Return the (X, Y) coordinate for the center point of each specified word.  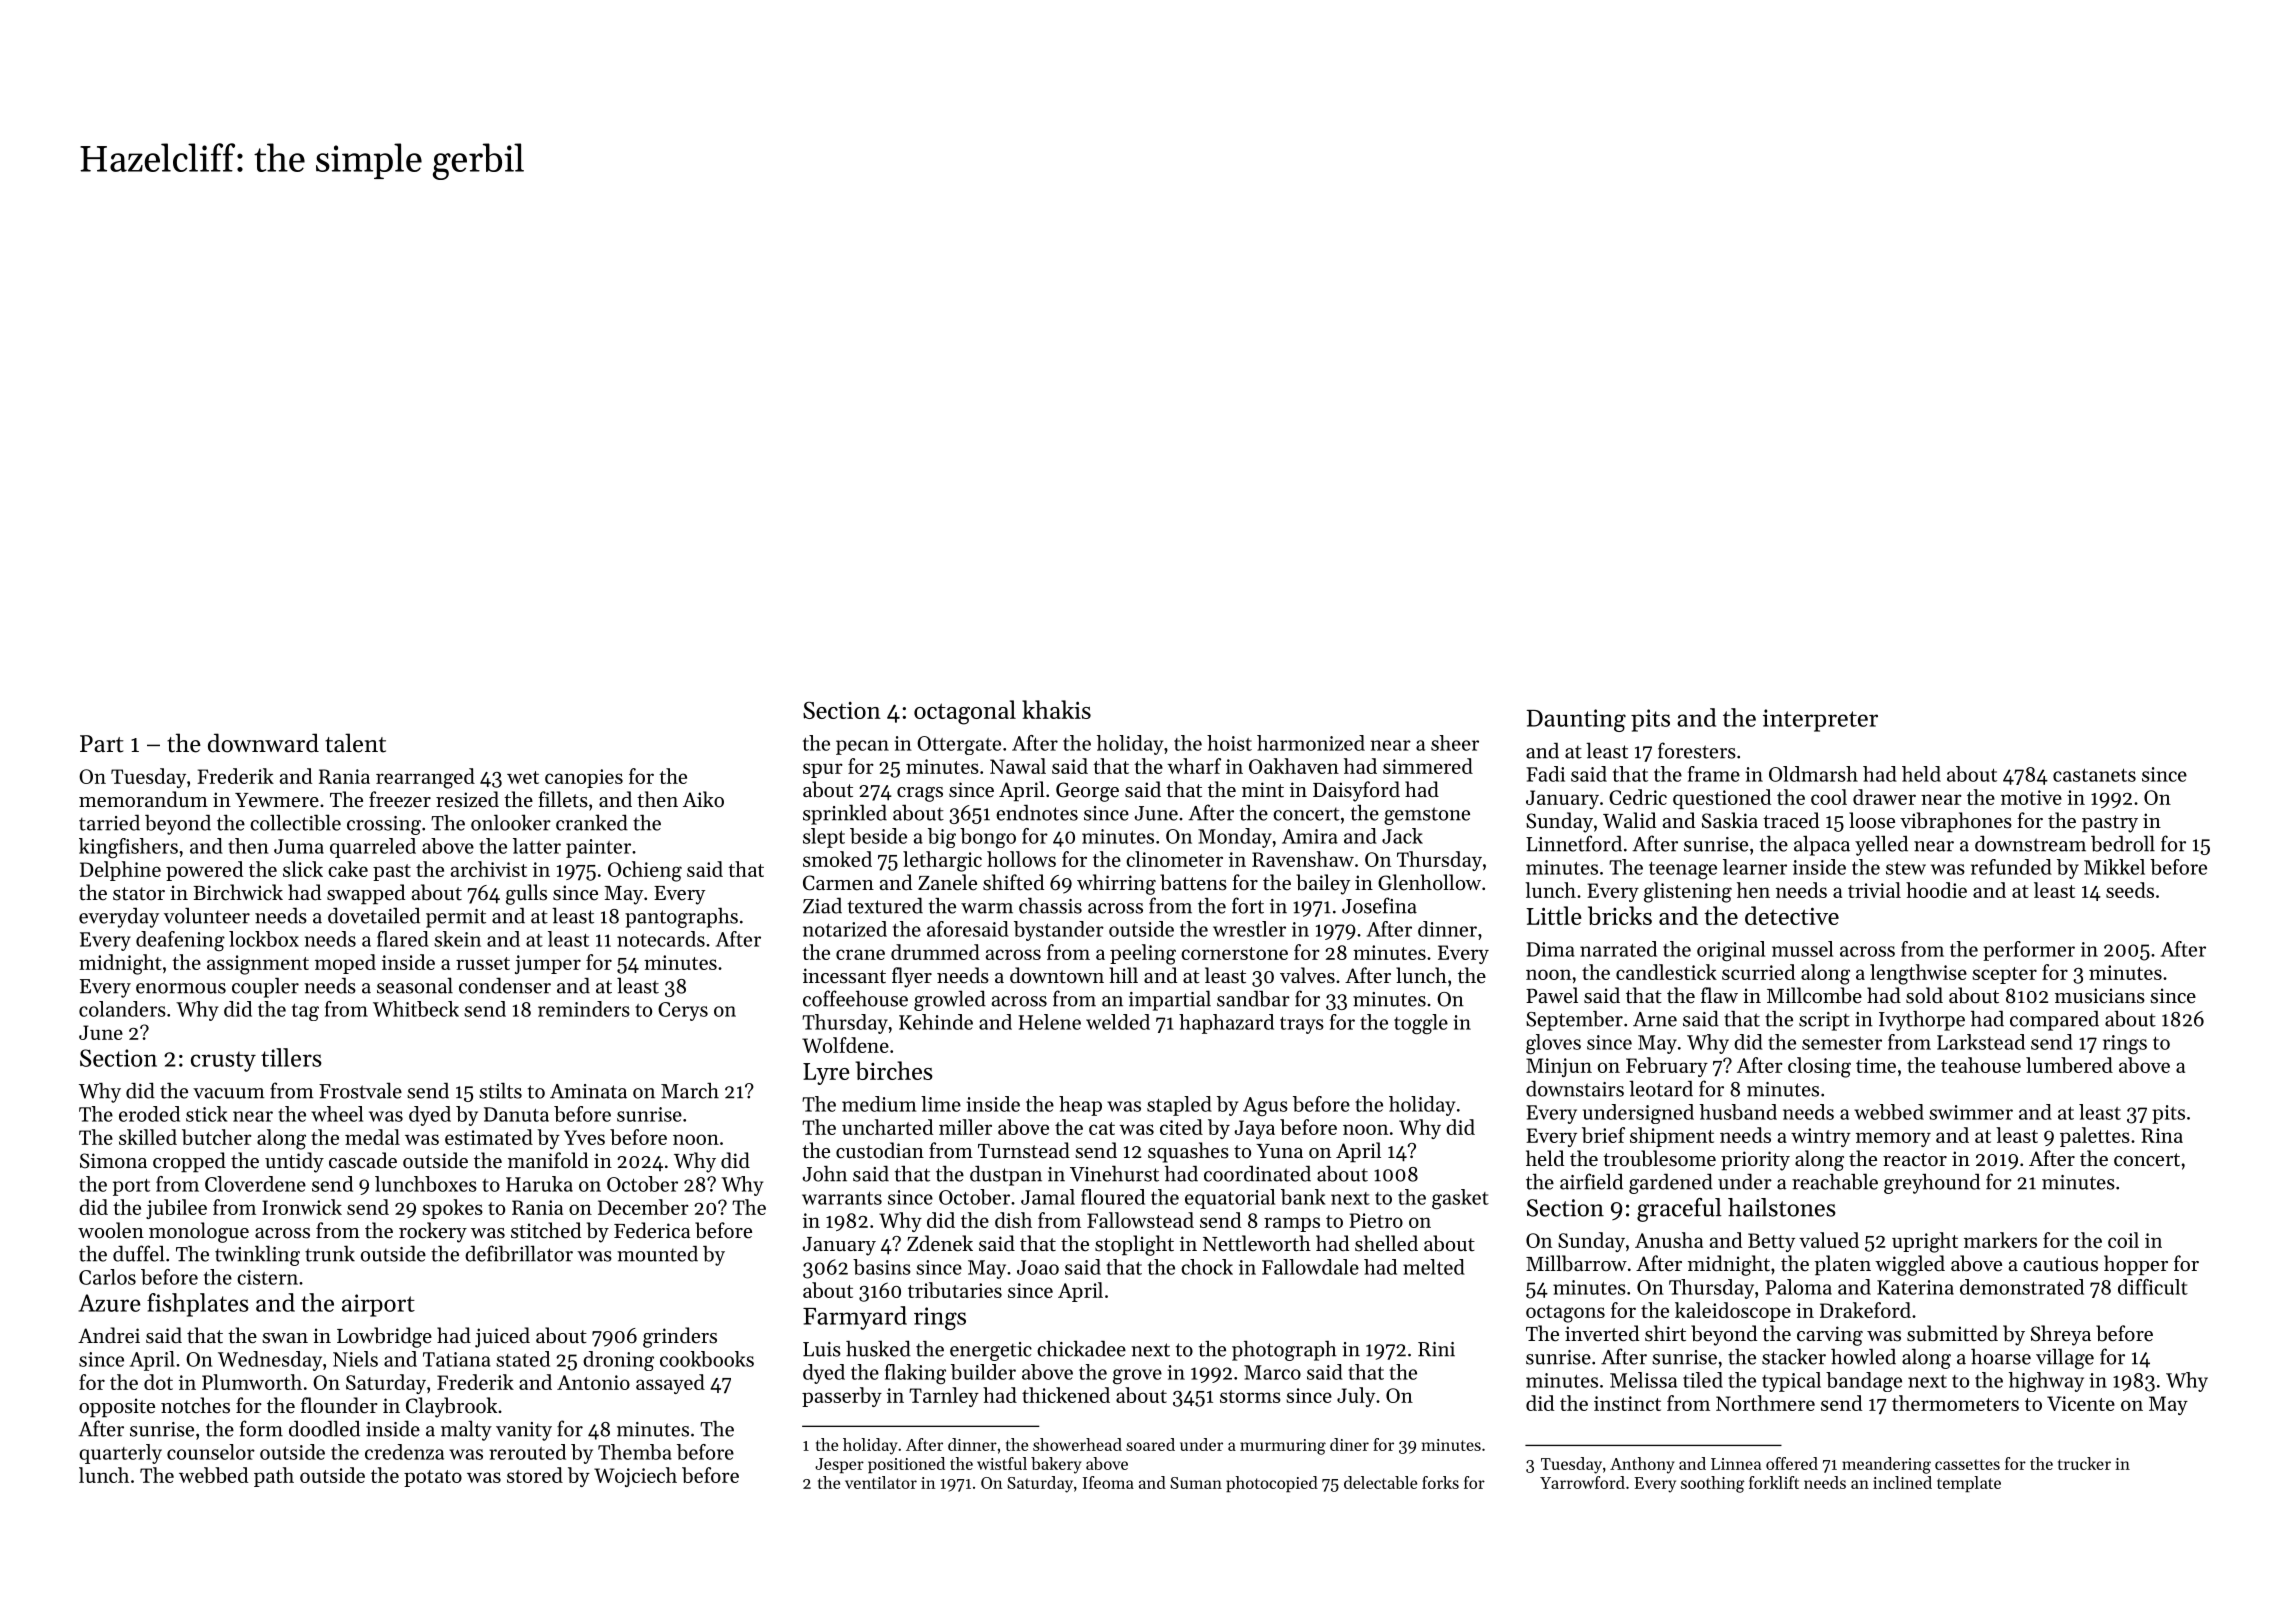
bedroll (2123, 843)
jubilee (176, 1209)
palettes (2095, 1137)
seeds (2130, 890)
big (942, 838)
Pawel (1552, 995)
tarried (109, 822)
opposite (117, 1408)
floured (1113, 1197)
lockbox (264, 939)
